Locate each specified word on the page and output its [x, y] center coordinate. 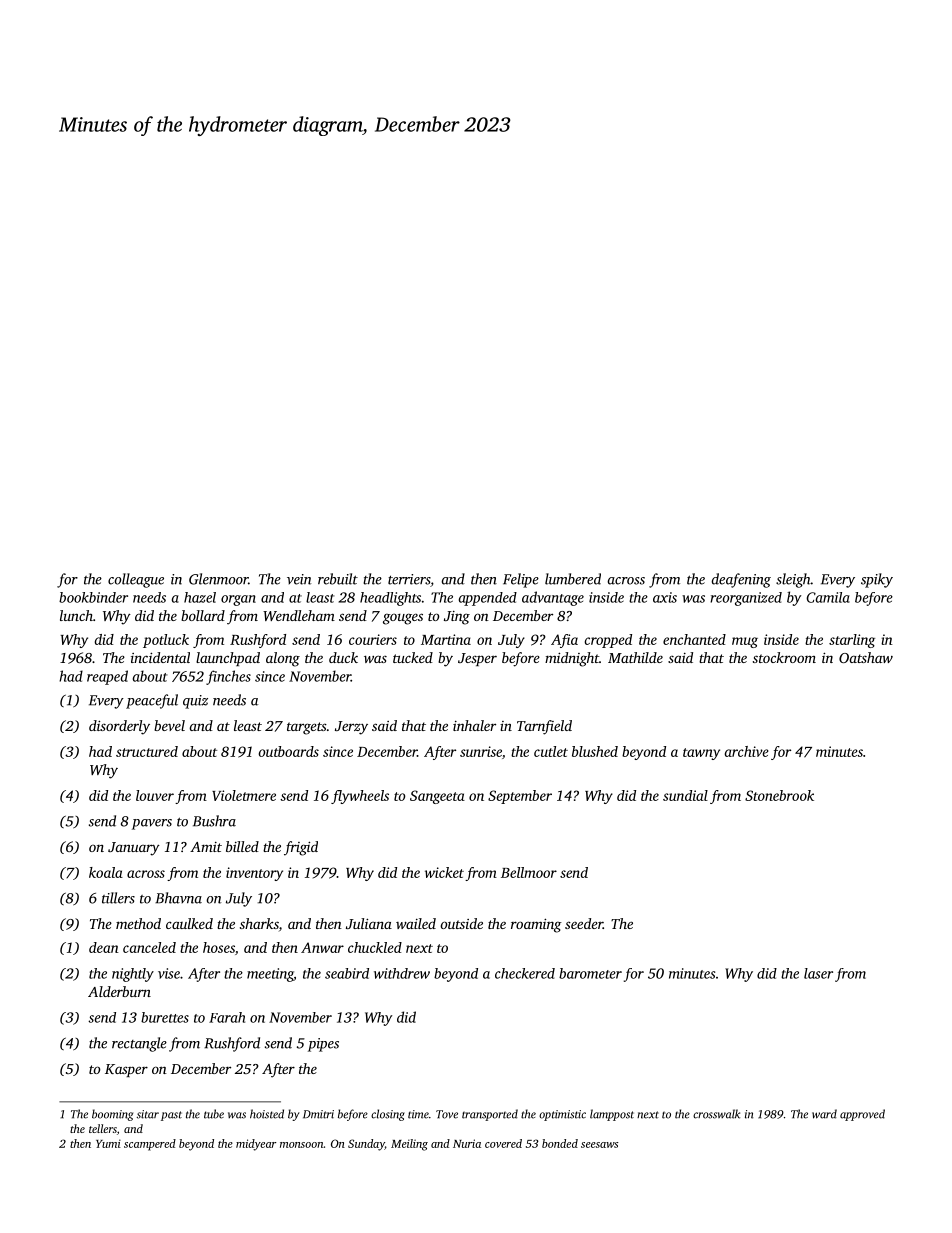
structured [147, 751]
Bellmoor [529, 872]
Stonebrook [779, 795]
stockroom [784, 657]
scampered [150, 1145]
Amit [206, 847]
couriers [373, 639]
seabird [347, 973]
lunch [76, 615]
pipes [323, 1045]
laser [818, 973]
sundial [685, 795]
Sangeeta [437, 797]
